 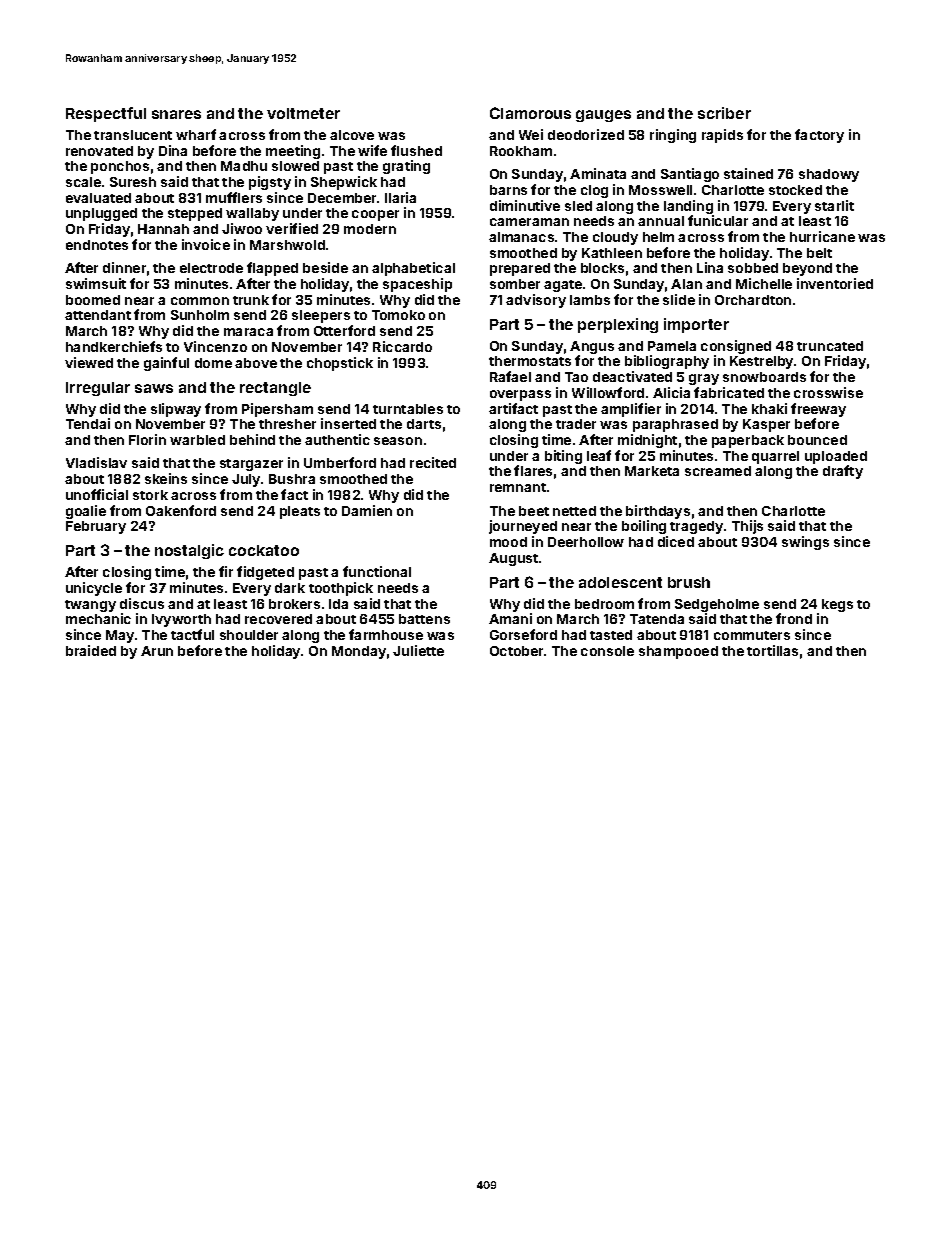 I want to click on Lina, so click(x=710, y=267).
